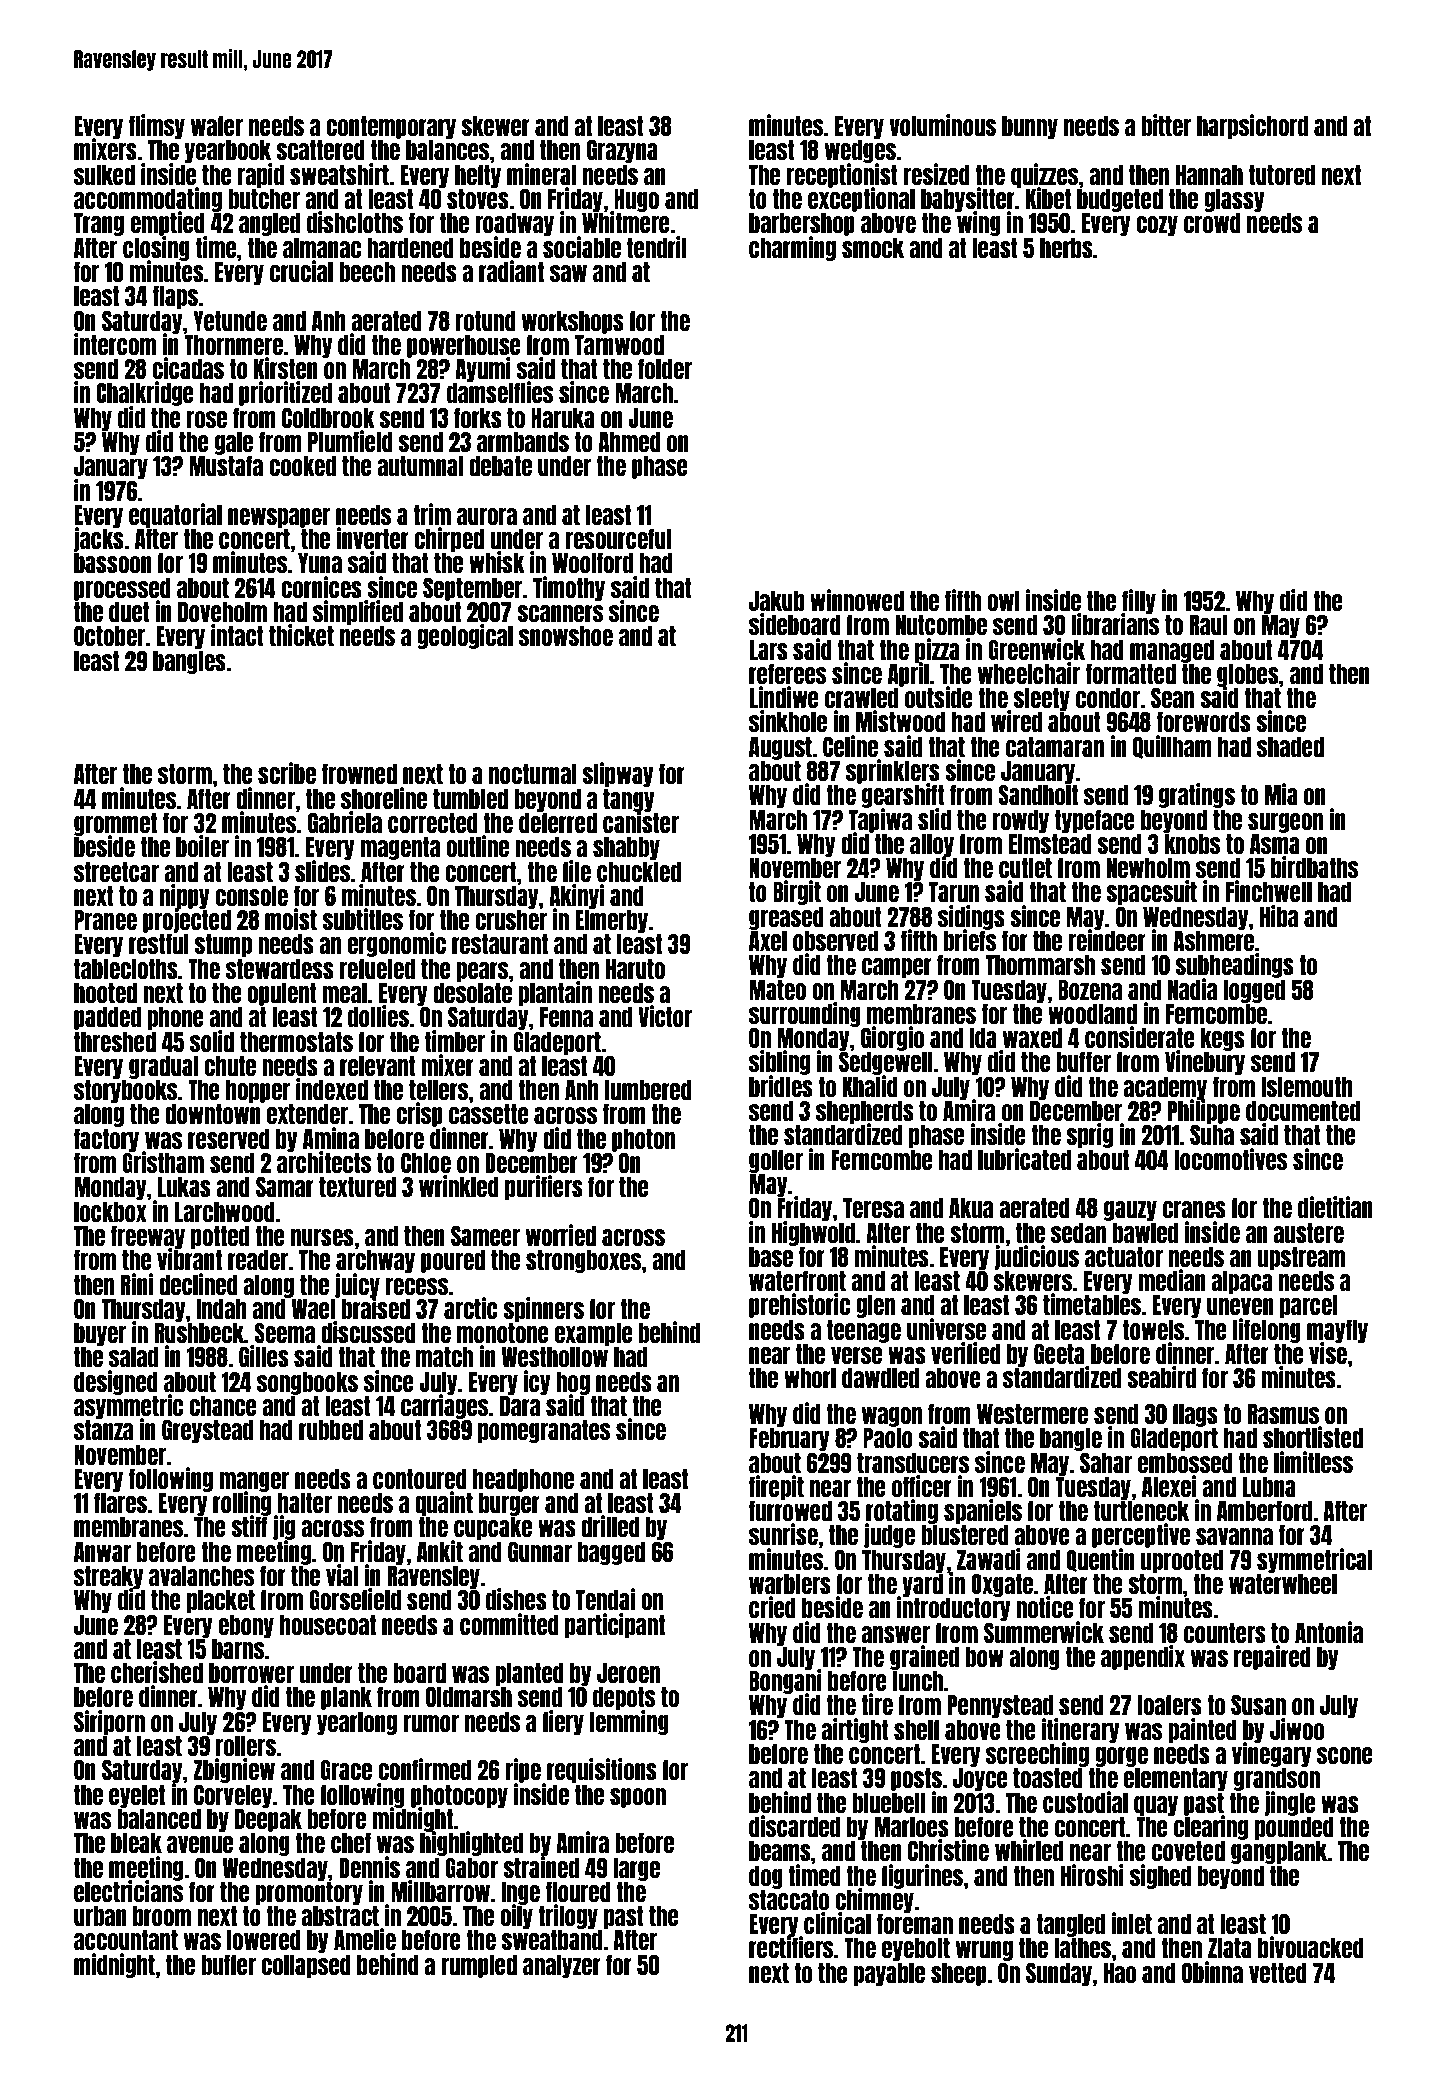 The image size is (1450, 2100). Describe the element at coordinates (1278, 1973) in the screenshot. I see `vetted` at that location.
